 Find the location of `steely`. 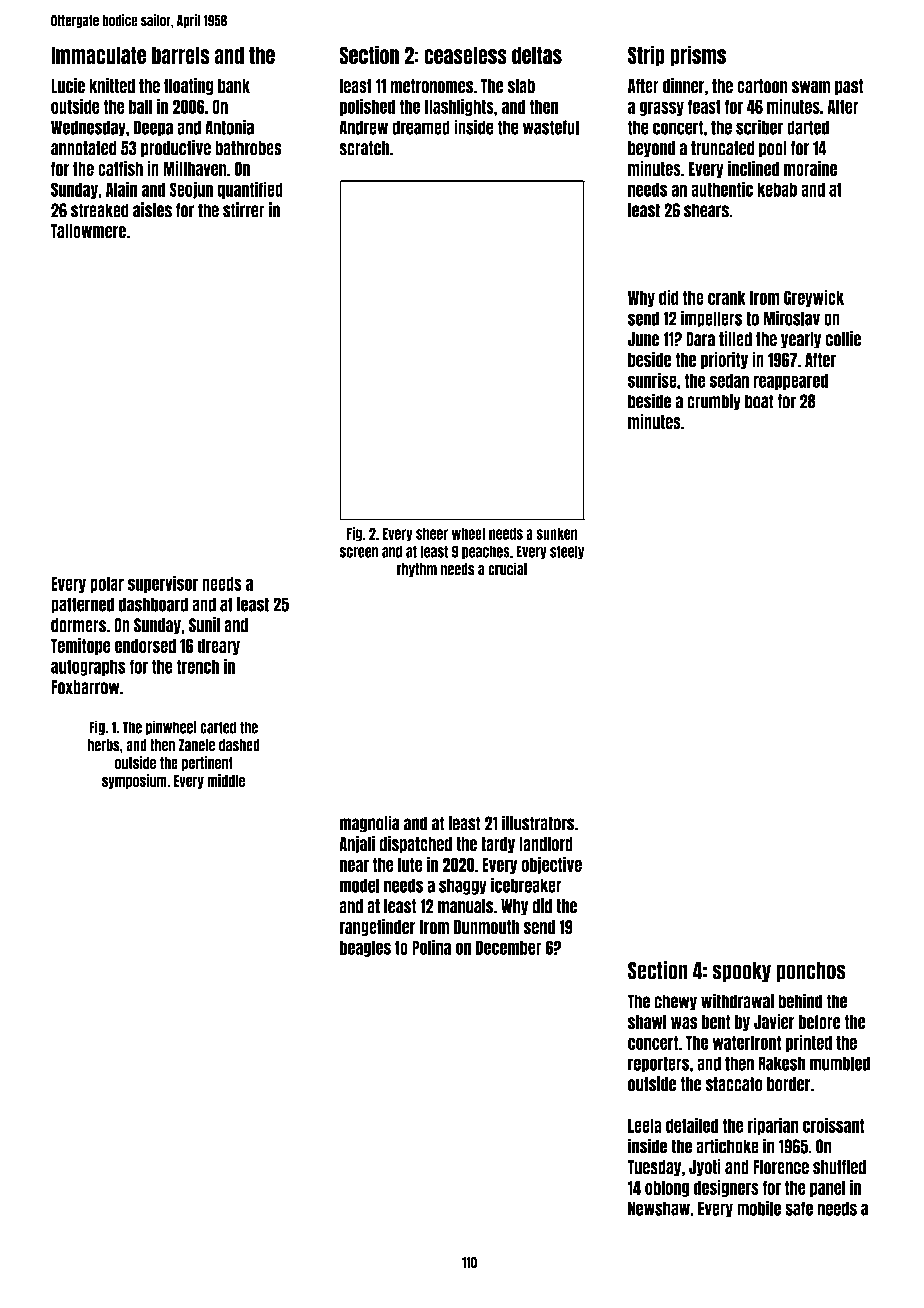

steely is located at coordinates (567, 552).
